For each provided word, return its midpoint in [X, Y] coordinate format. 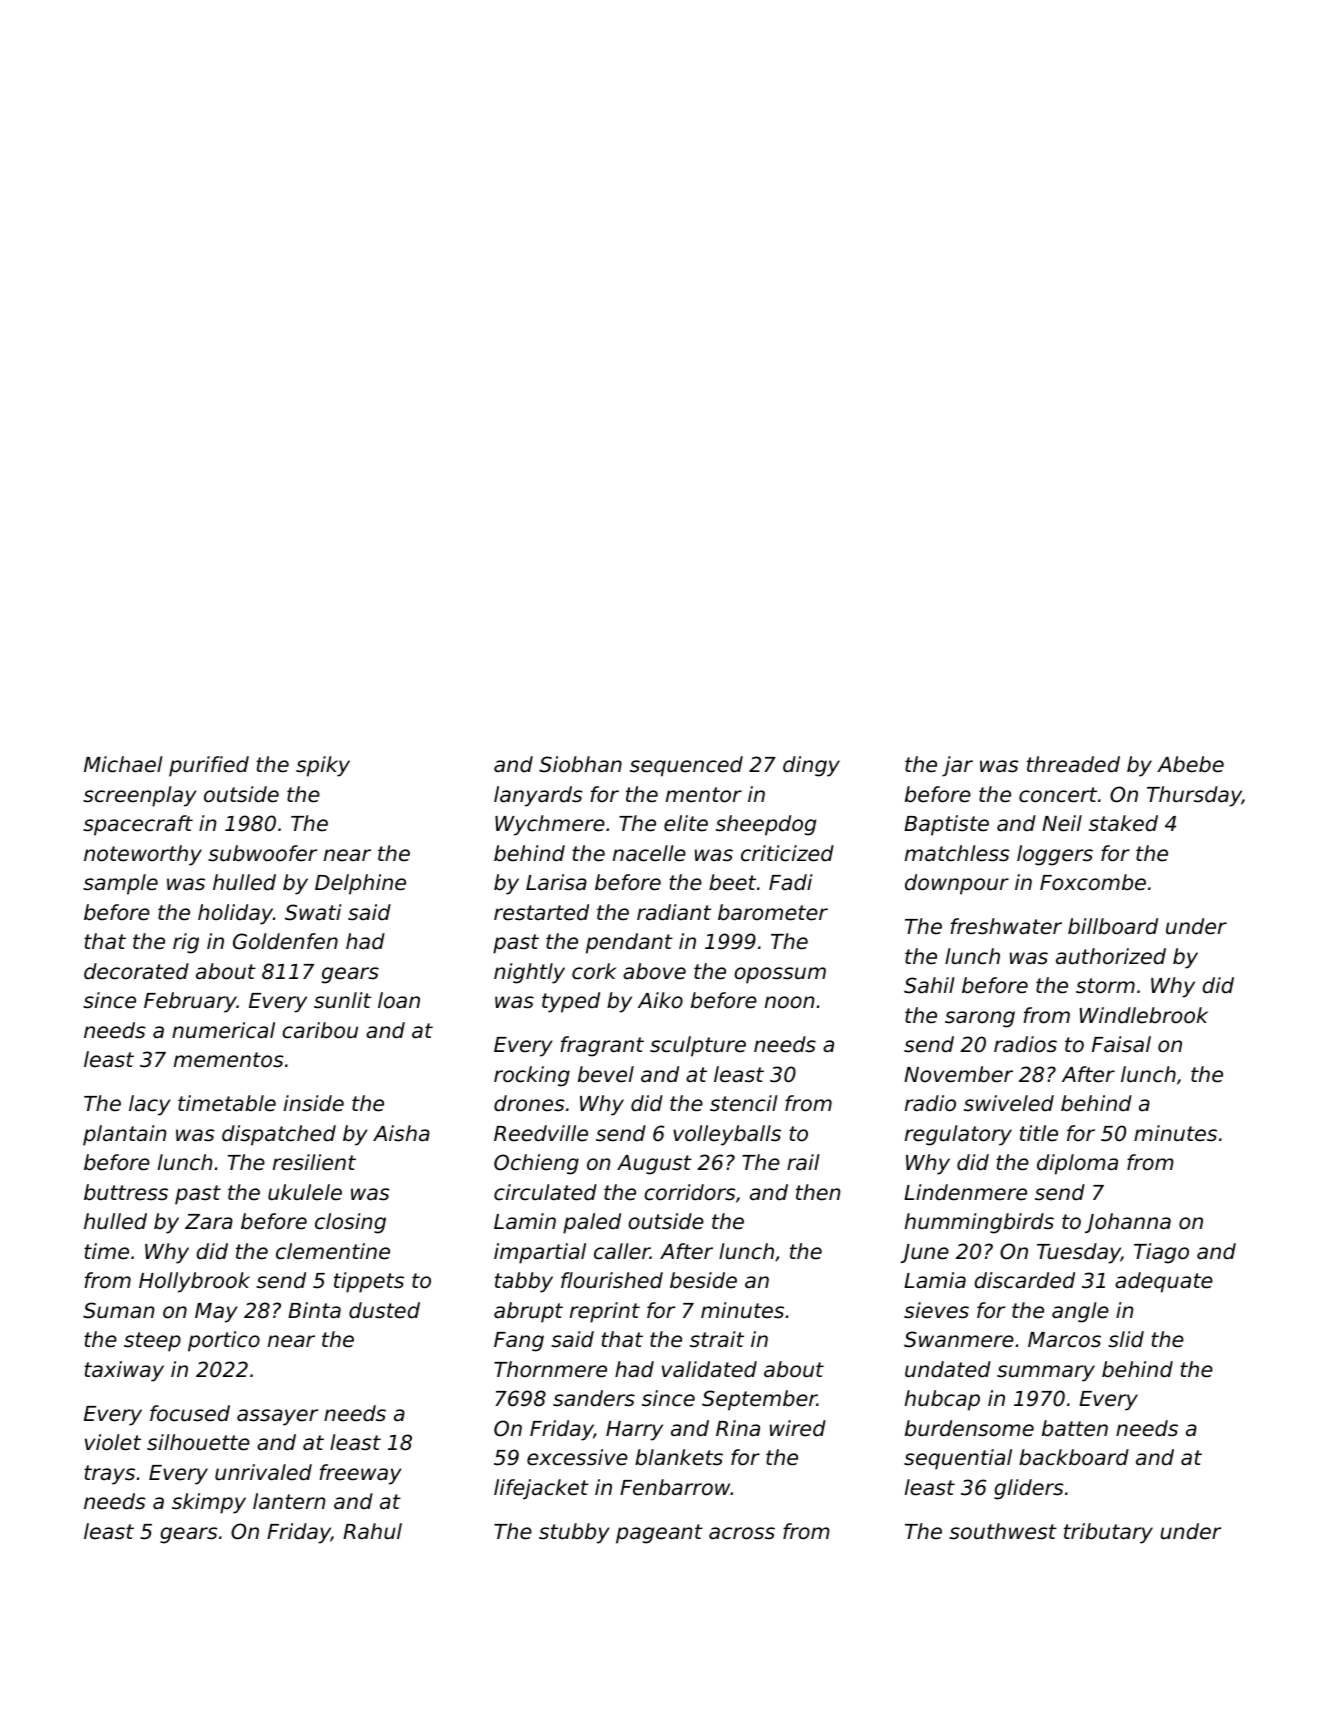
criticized [787, 853]
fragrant [602, 1046]
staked [1123, 823]
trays [109, 1475]
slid [1126, 1339]
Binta [314, 1310]
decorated [136, 971]
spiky [323, 766]
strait [717, 1339]
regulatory [958, 1135]
